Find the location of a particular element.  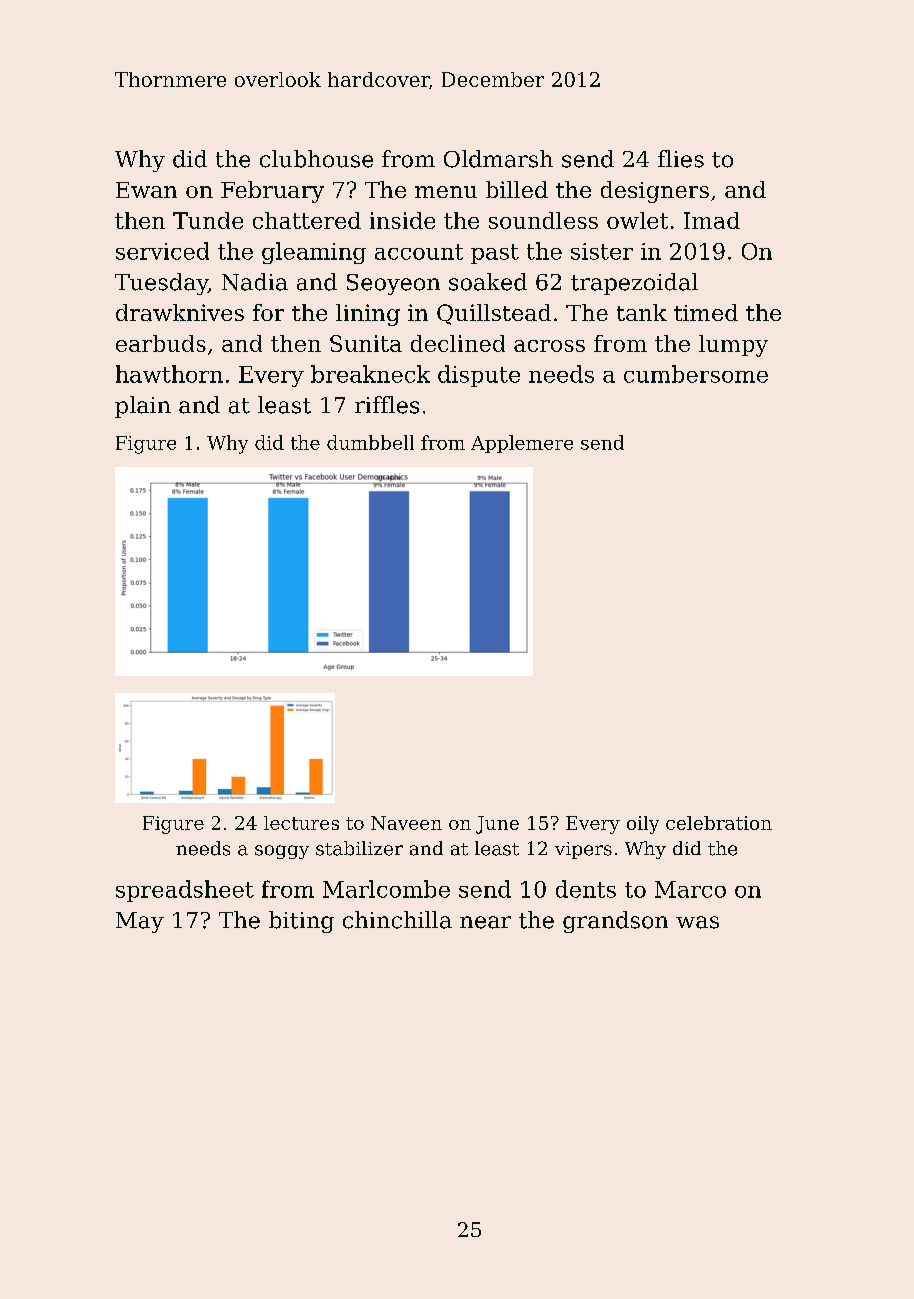

lectures is located at coordinates (301, 823).
